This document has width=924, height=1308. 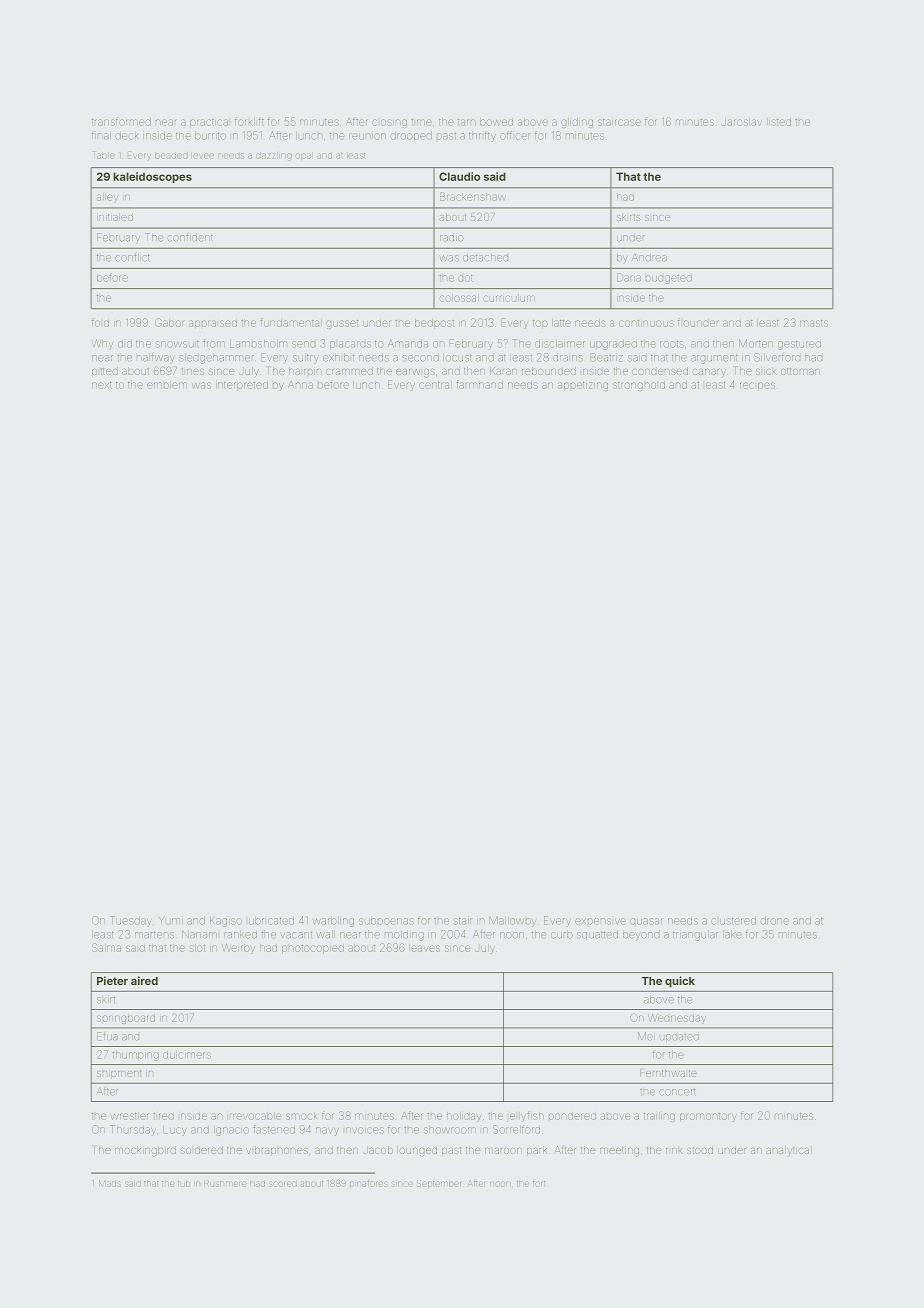 What do you see at coordinates (646, 921) in the document?
I see `quasar` at bounding box center [646, 921].
